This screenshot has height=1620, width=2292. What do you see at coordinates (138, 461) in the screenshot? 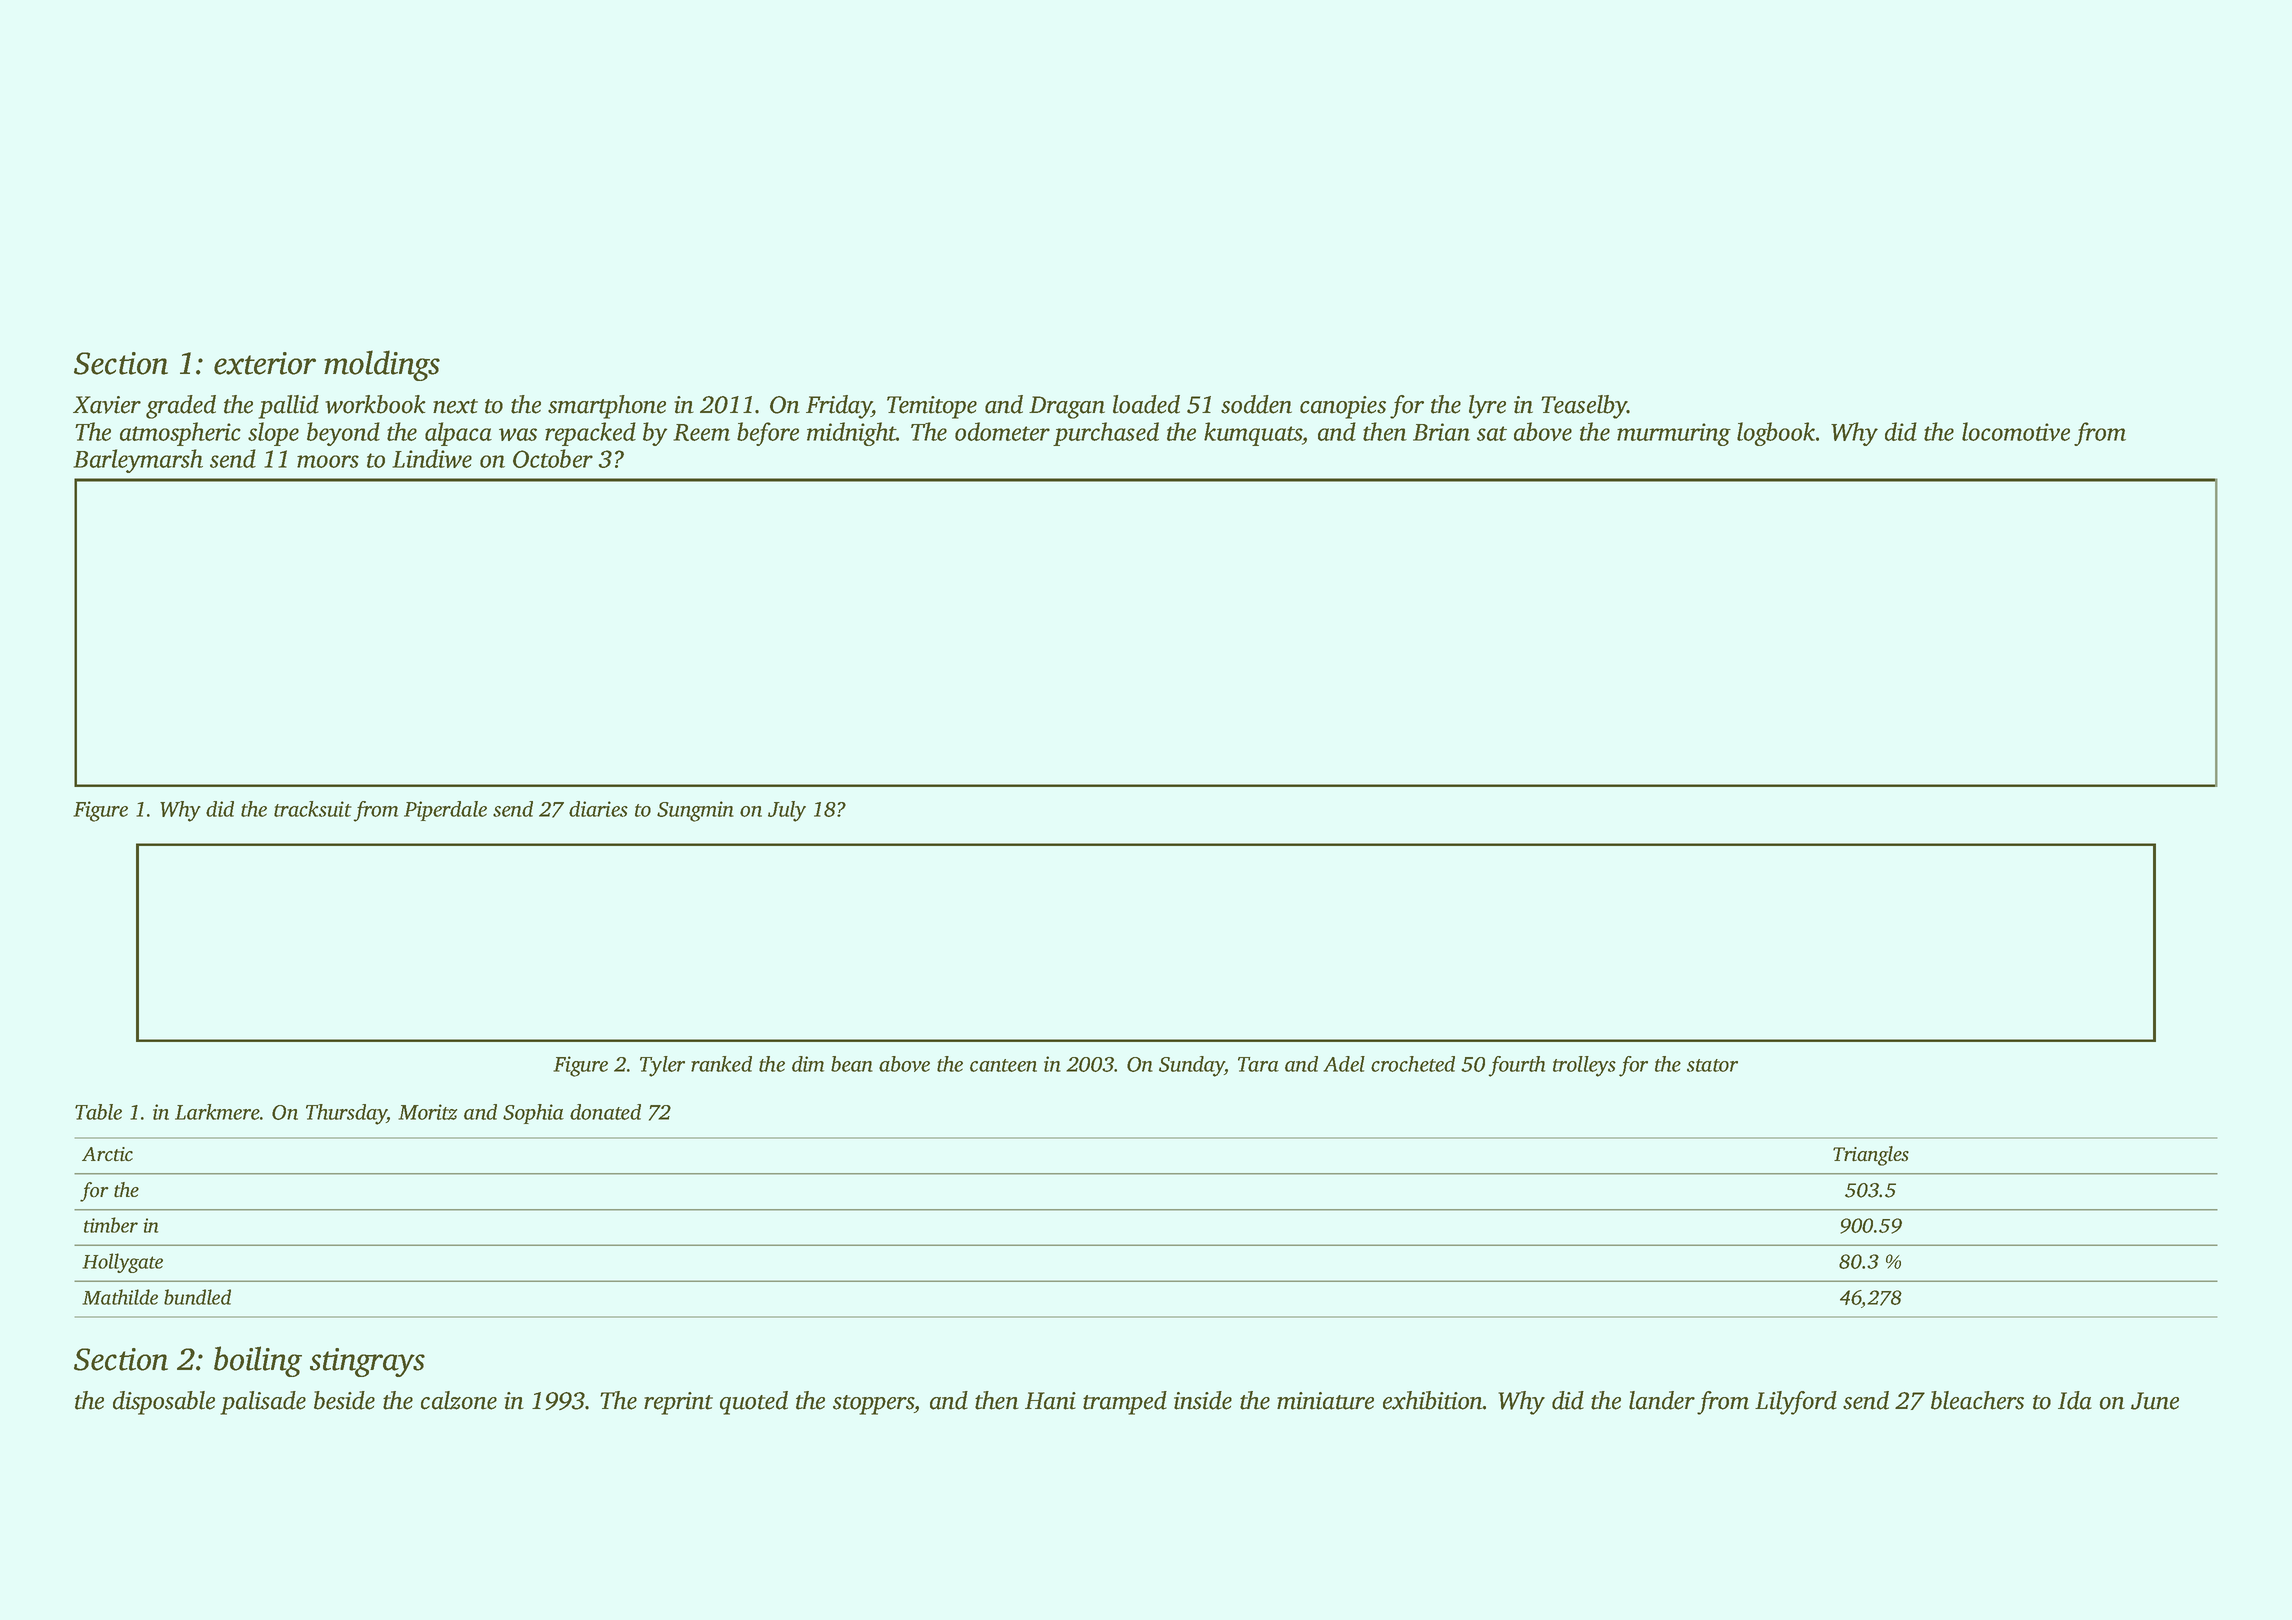
I see `Barleymarsh` at bounding box center [138, 461].
